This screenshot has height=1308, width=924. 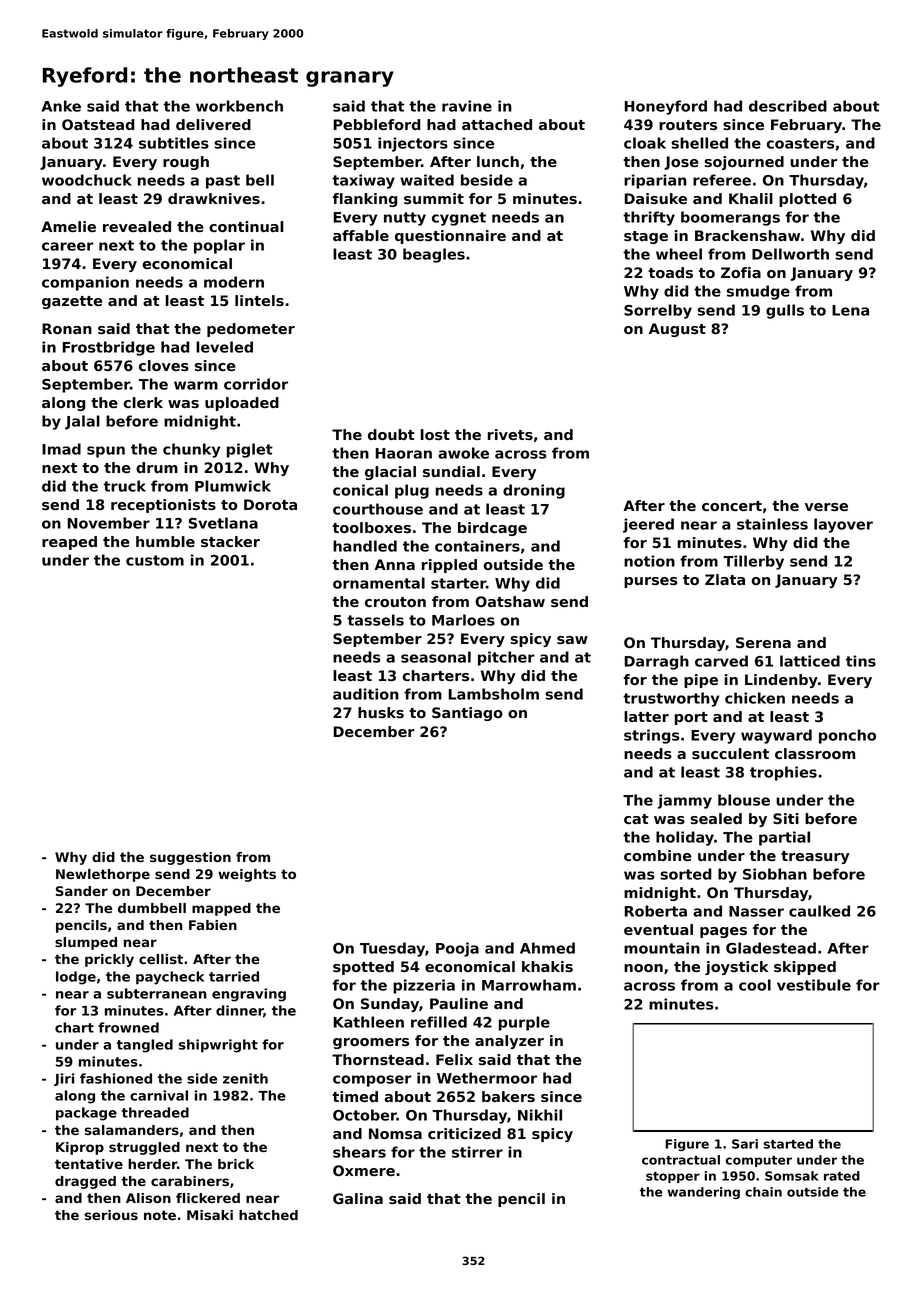 What do you see at coordinates (850, 310) in the screenshot?
I see `Lena` at bounding box center [850, 310].
